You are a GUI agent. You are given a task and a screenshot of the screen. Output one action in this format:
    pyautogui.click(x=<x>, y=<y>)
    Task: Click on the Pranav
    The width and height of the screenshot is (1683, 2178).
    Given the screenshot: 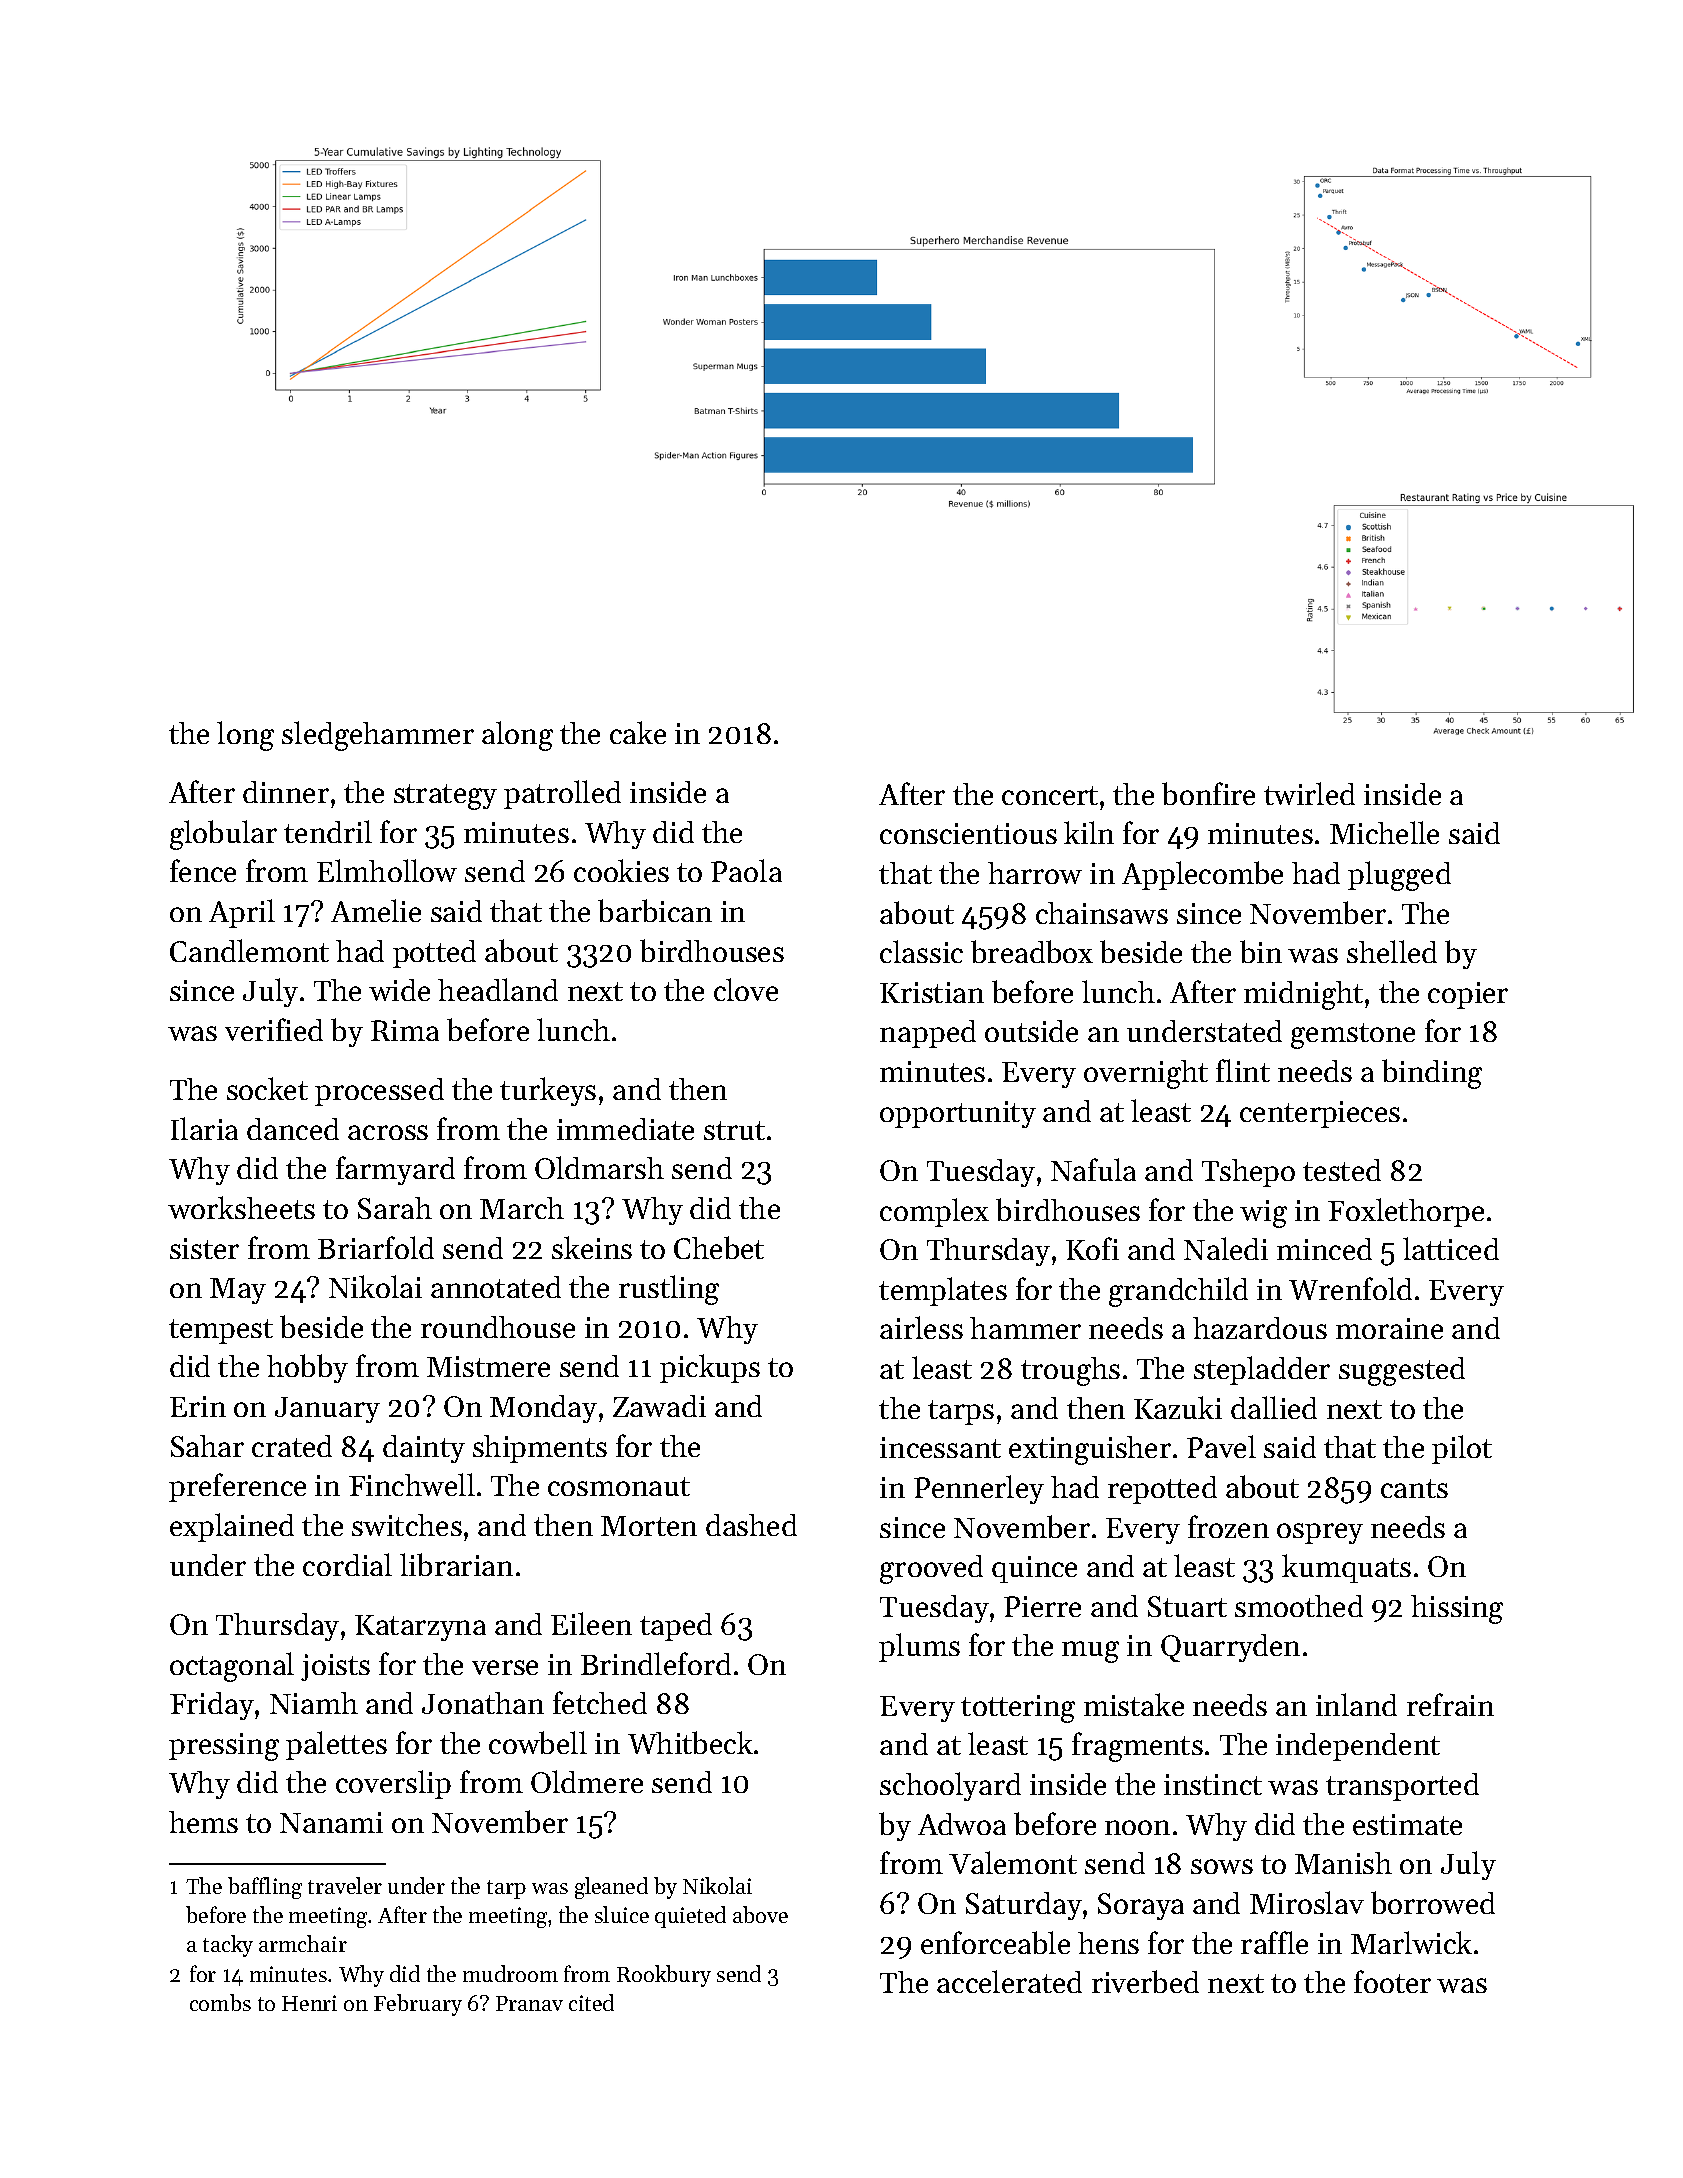 What is the action you would take?
    pyautogui.click(x=529, y=2003)
